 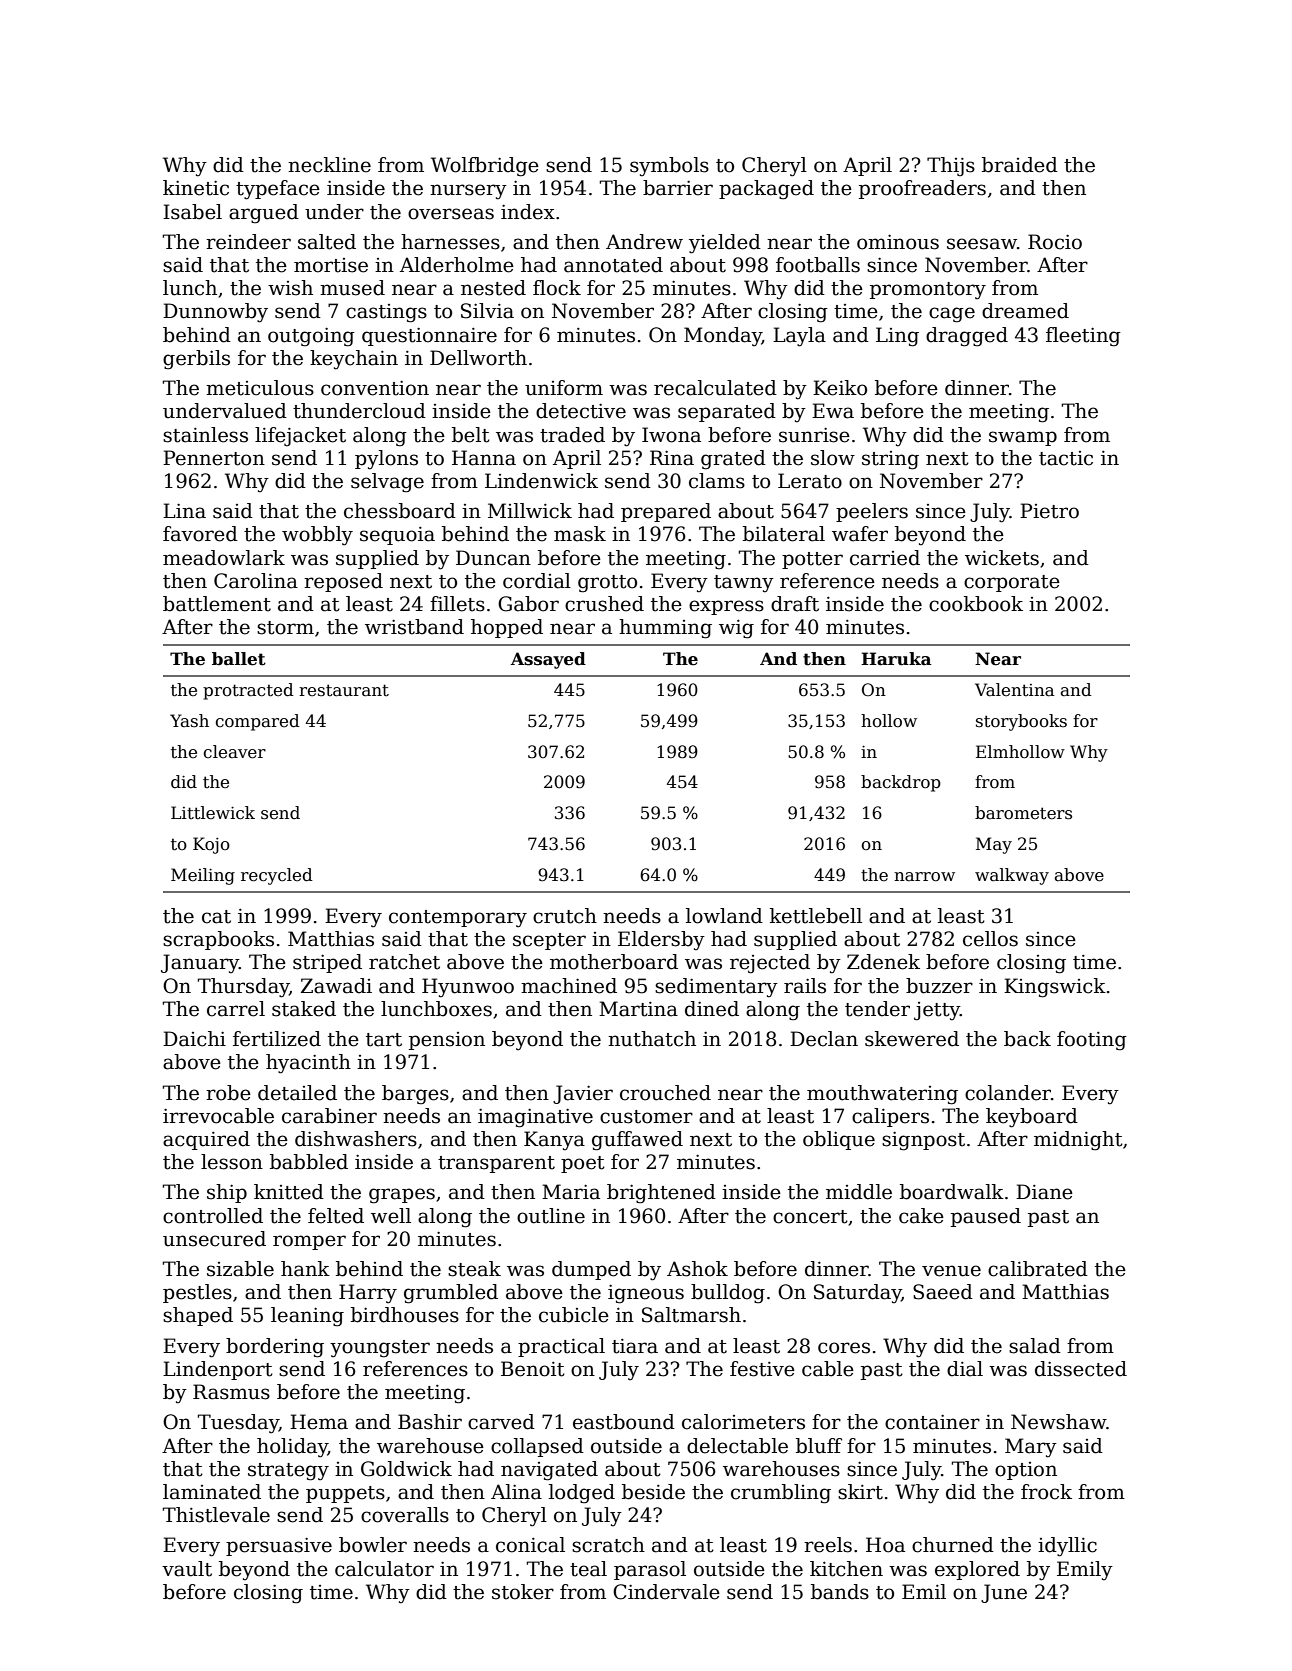 I want to click on braided, so click(x=1020, y=165).
